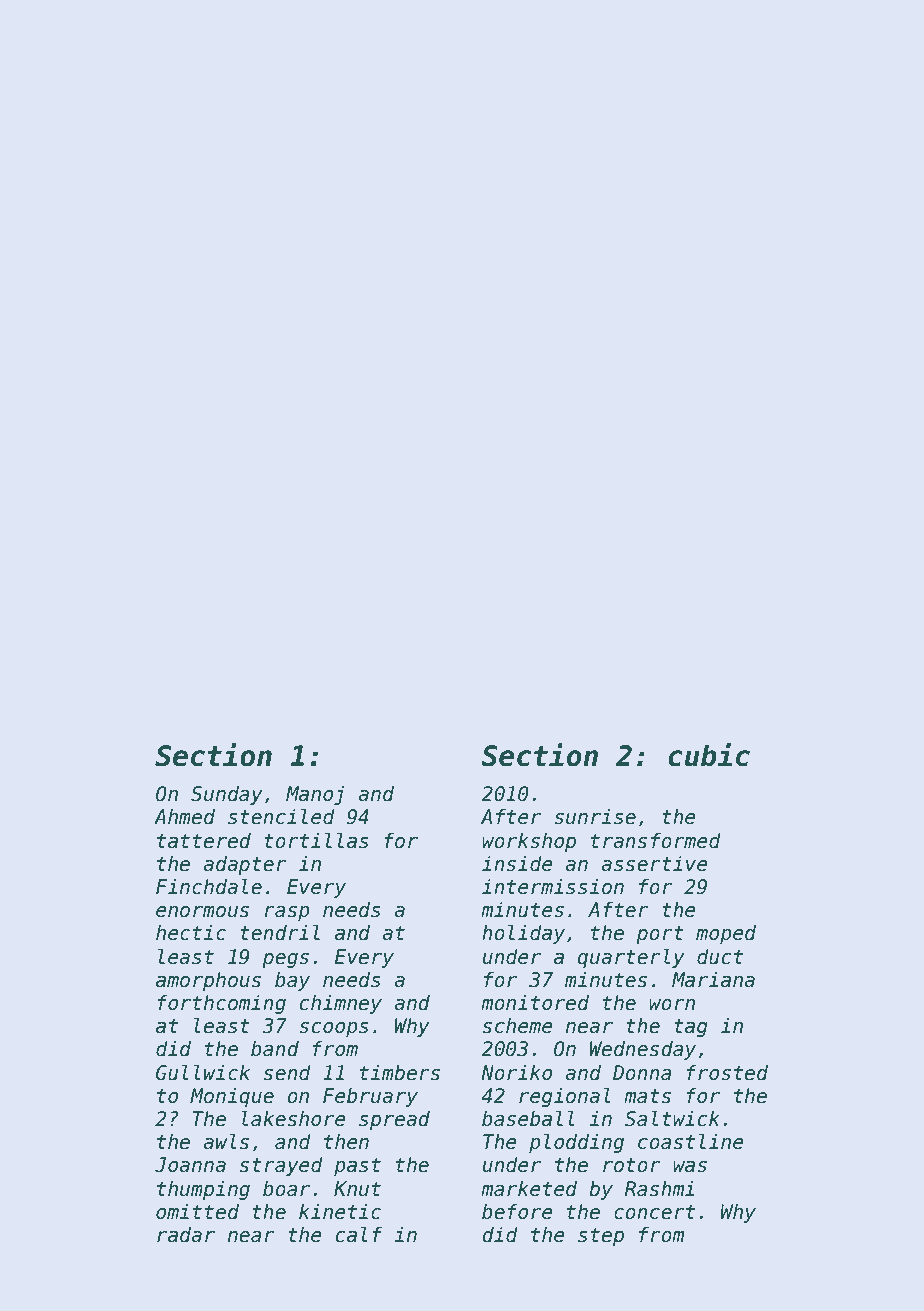 This screenshot has height=1311, width=924. What do you see at coordinates (691, 1028) in the screenshot?
I see `tag` at bounding box center [691, 1028].
